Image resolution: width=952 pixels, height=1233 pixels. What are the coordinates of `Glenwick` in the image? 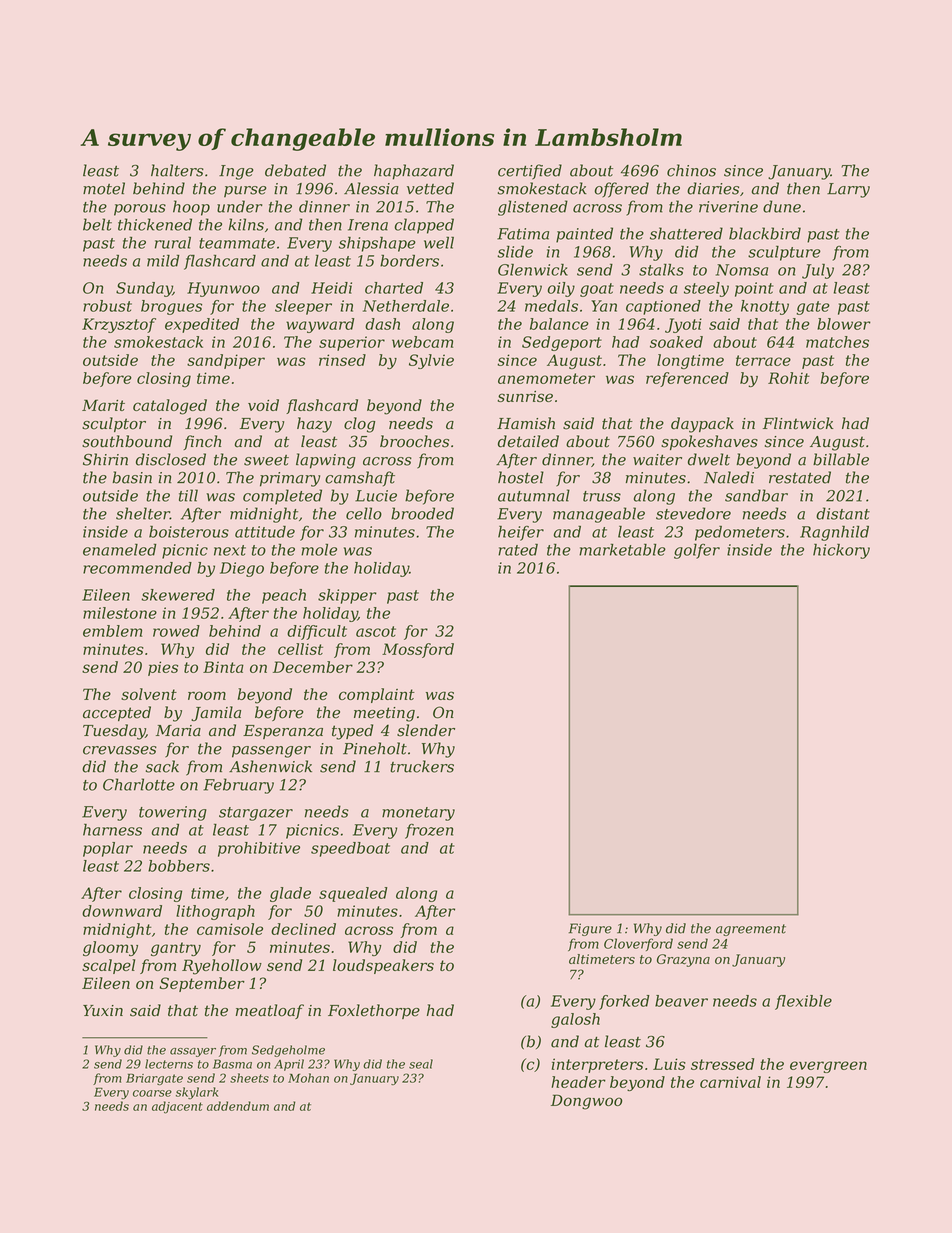 It's located at (533, 270).
